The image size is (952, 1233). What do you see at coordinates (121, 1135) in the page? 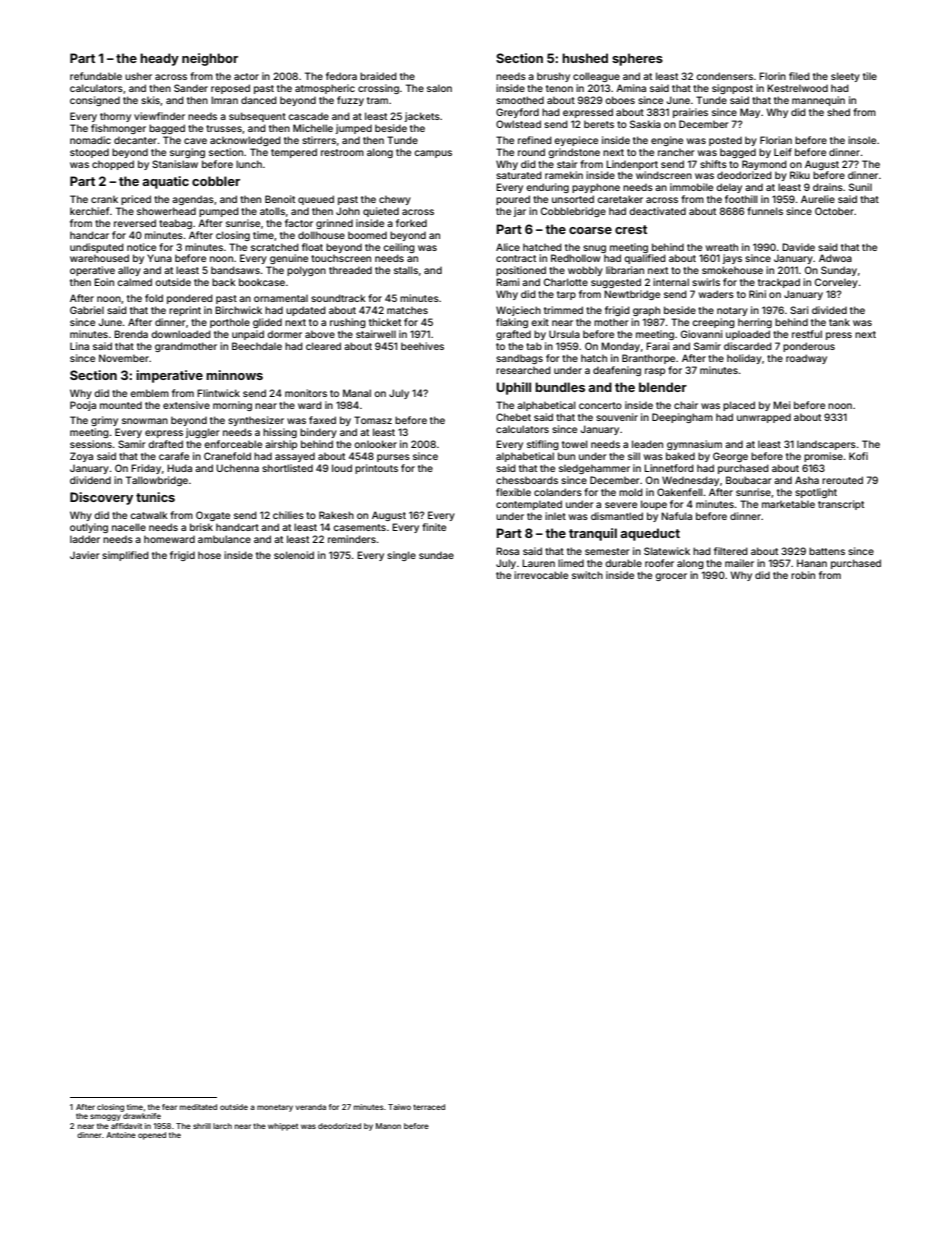
I see `Antoine` at bounding box center [121, 1135].
